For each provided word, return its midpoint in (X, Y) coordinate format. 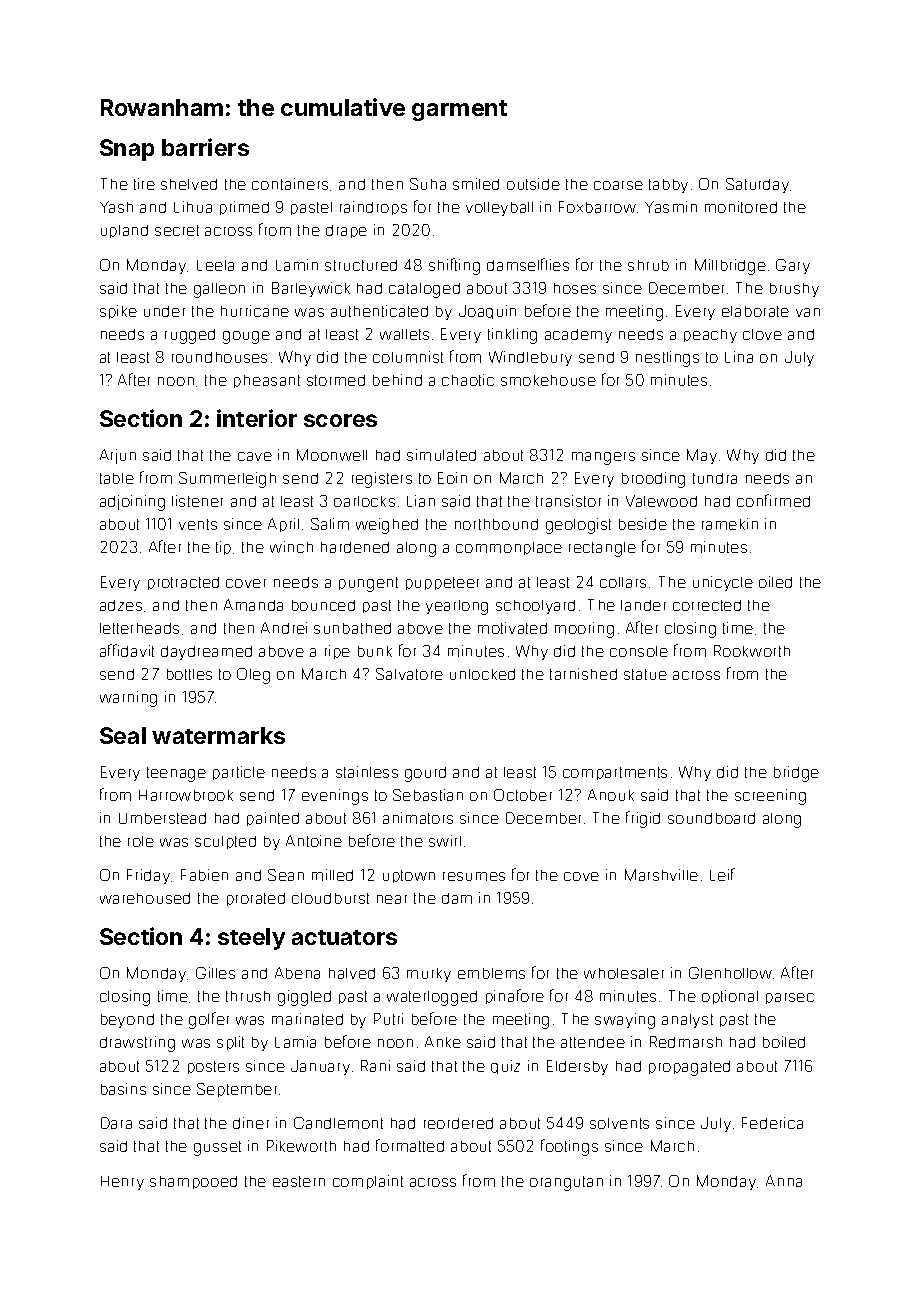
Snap (127, 150)
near (392, 899)
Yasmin (671, 207)
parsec (790, 998)
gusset (217, 1148)
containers (290, 184)
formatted (410, 1145)
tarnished (583, 674)
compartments (615, 773)
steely (251, 939)
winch (291, 547)
